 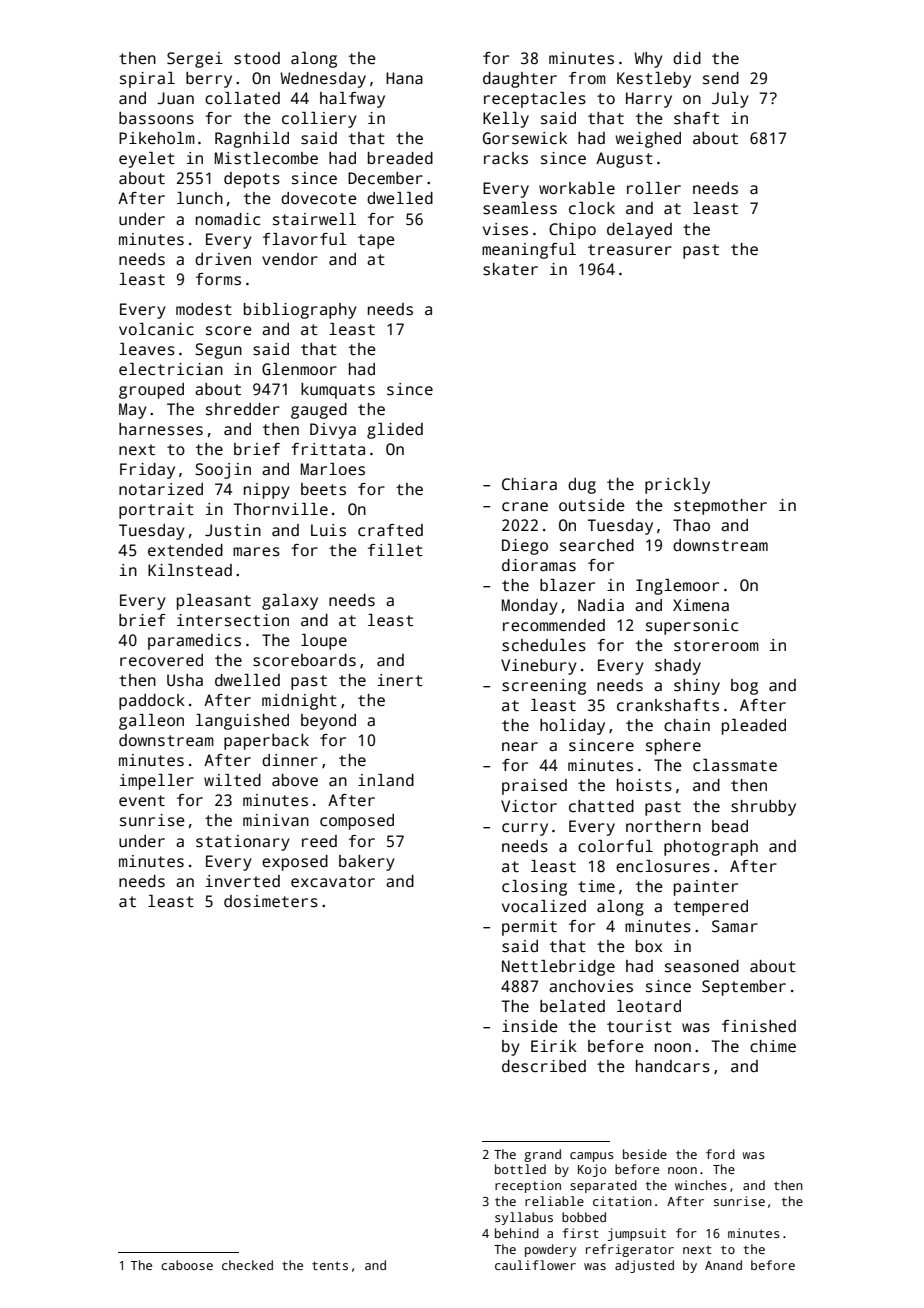 What do you see at coordinates (648, 60) in the document?
I see `Why` at bounding box center [648, 60].
